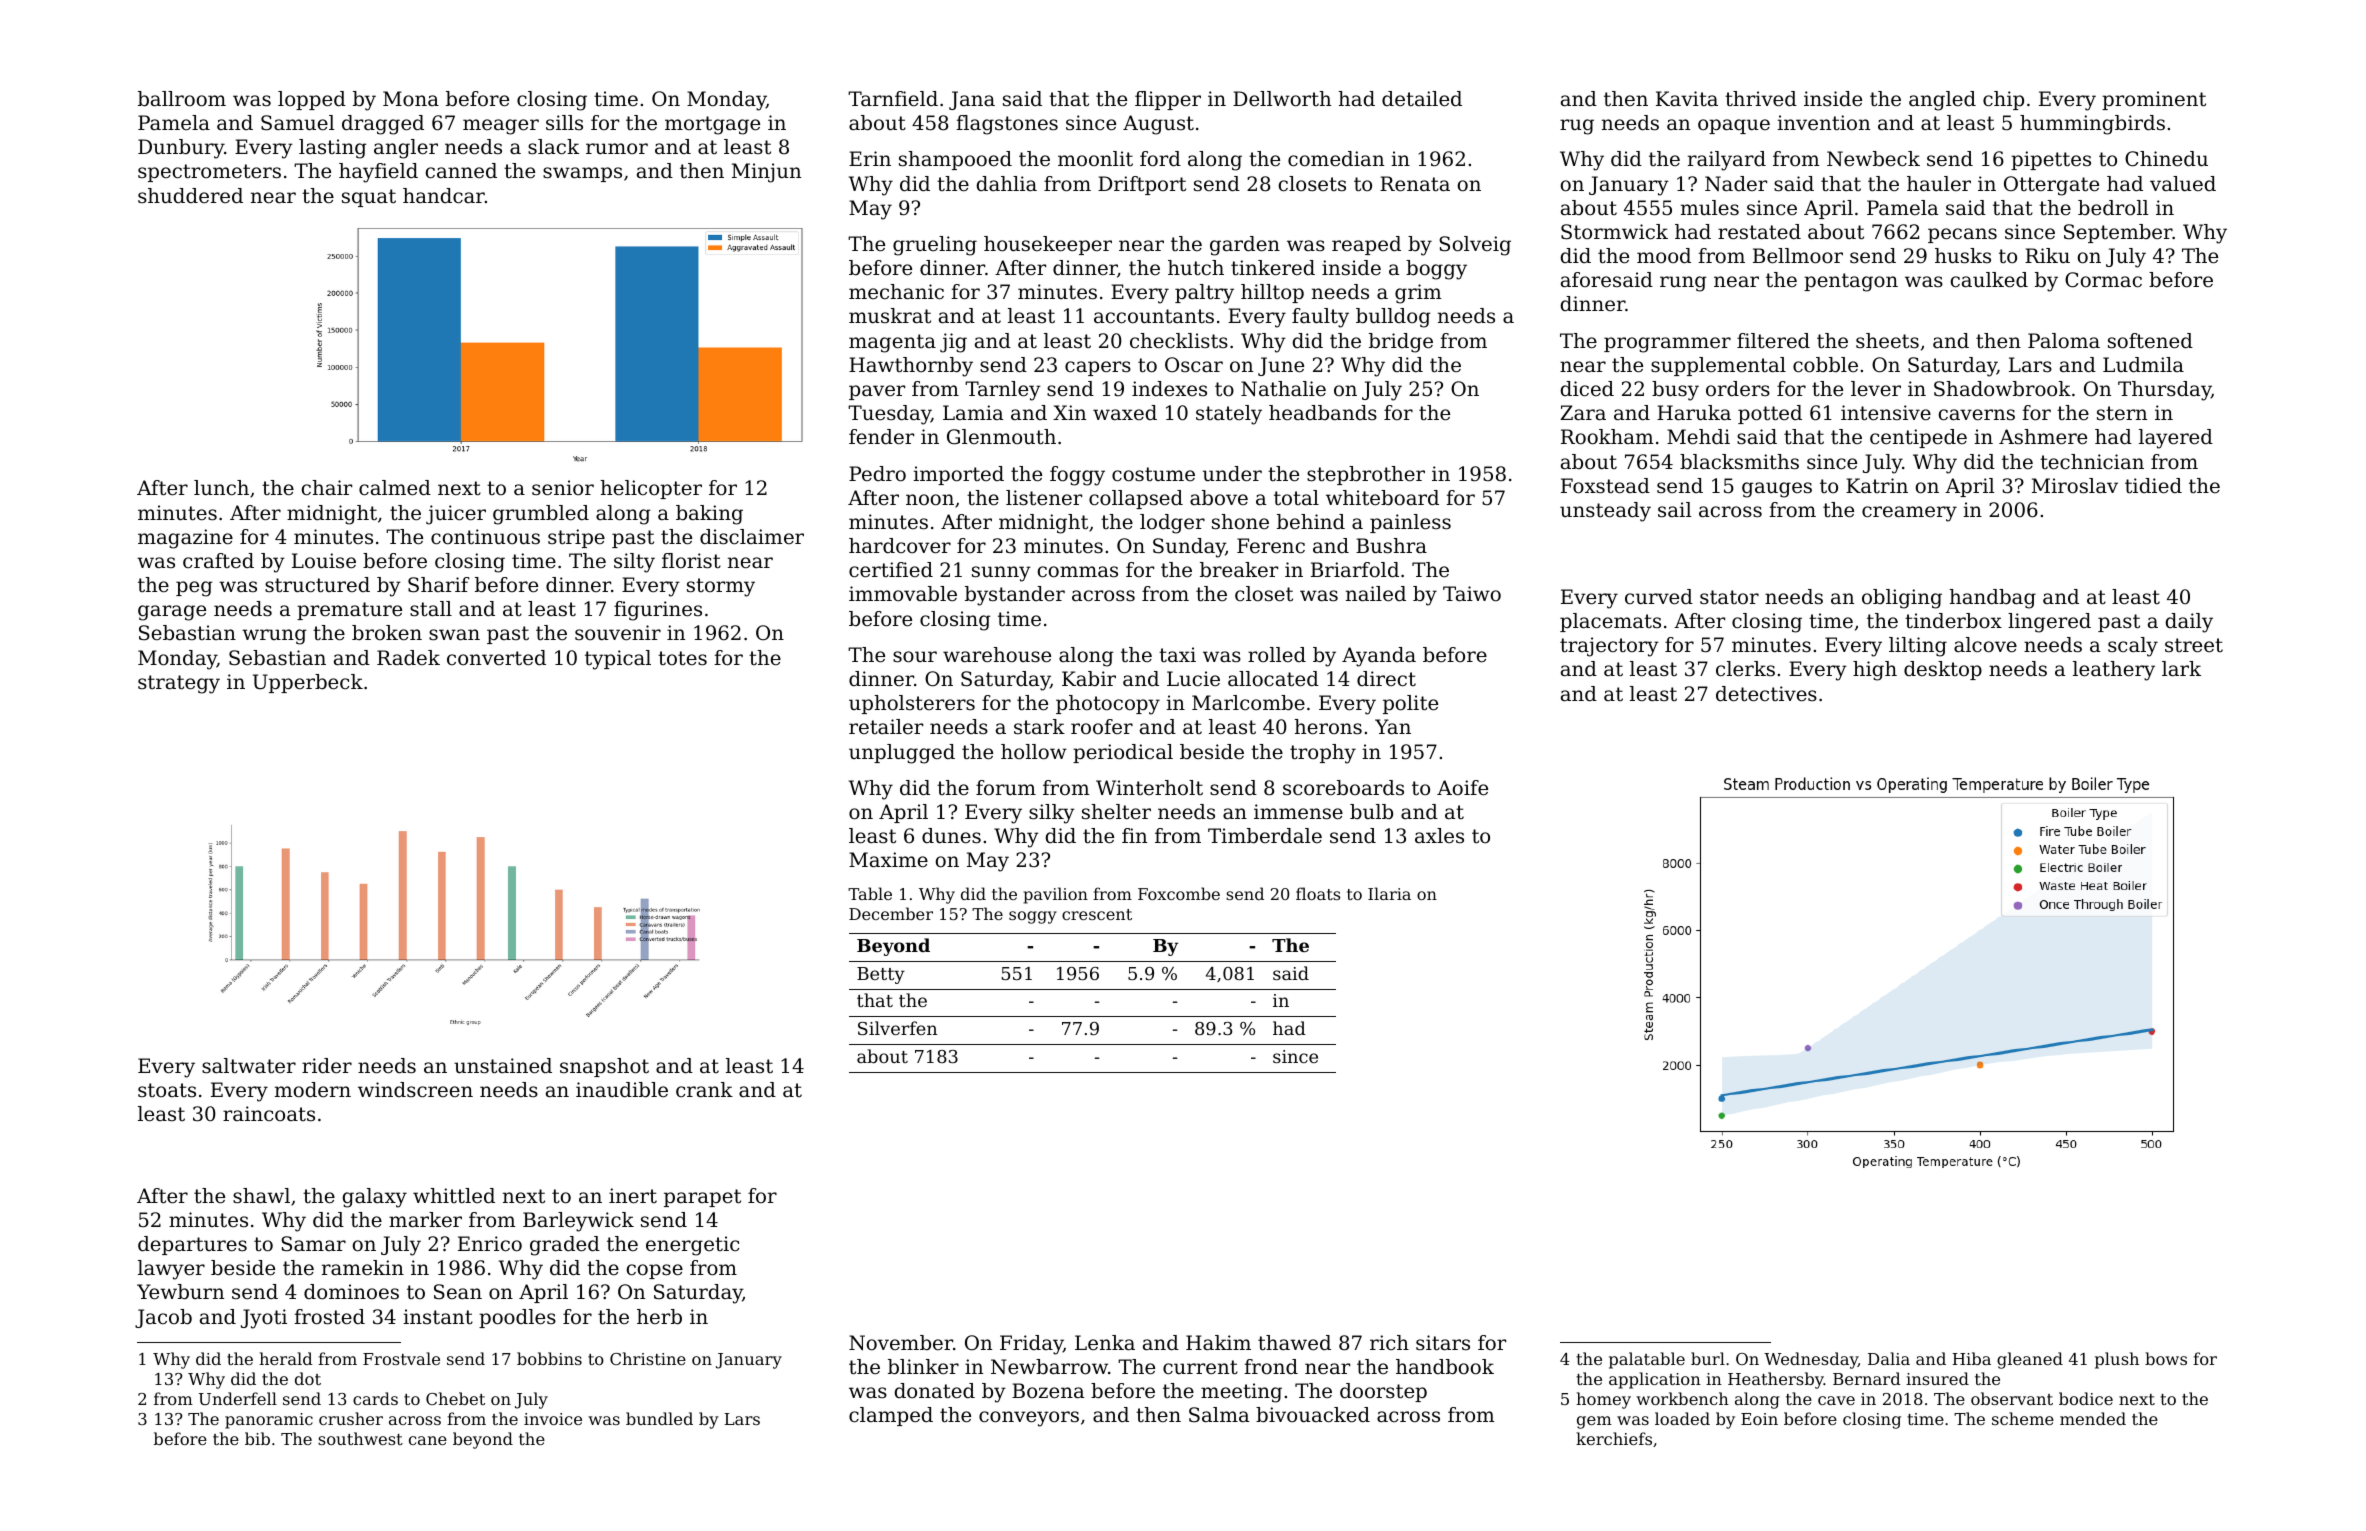 Image resolution: width=2366 pixels, height=1531 pixels. I want to click on periodical, so click(1123, 753).
